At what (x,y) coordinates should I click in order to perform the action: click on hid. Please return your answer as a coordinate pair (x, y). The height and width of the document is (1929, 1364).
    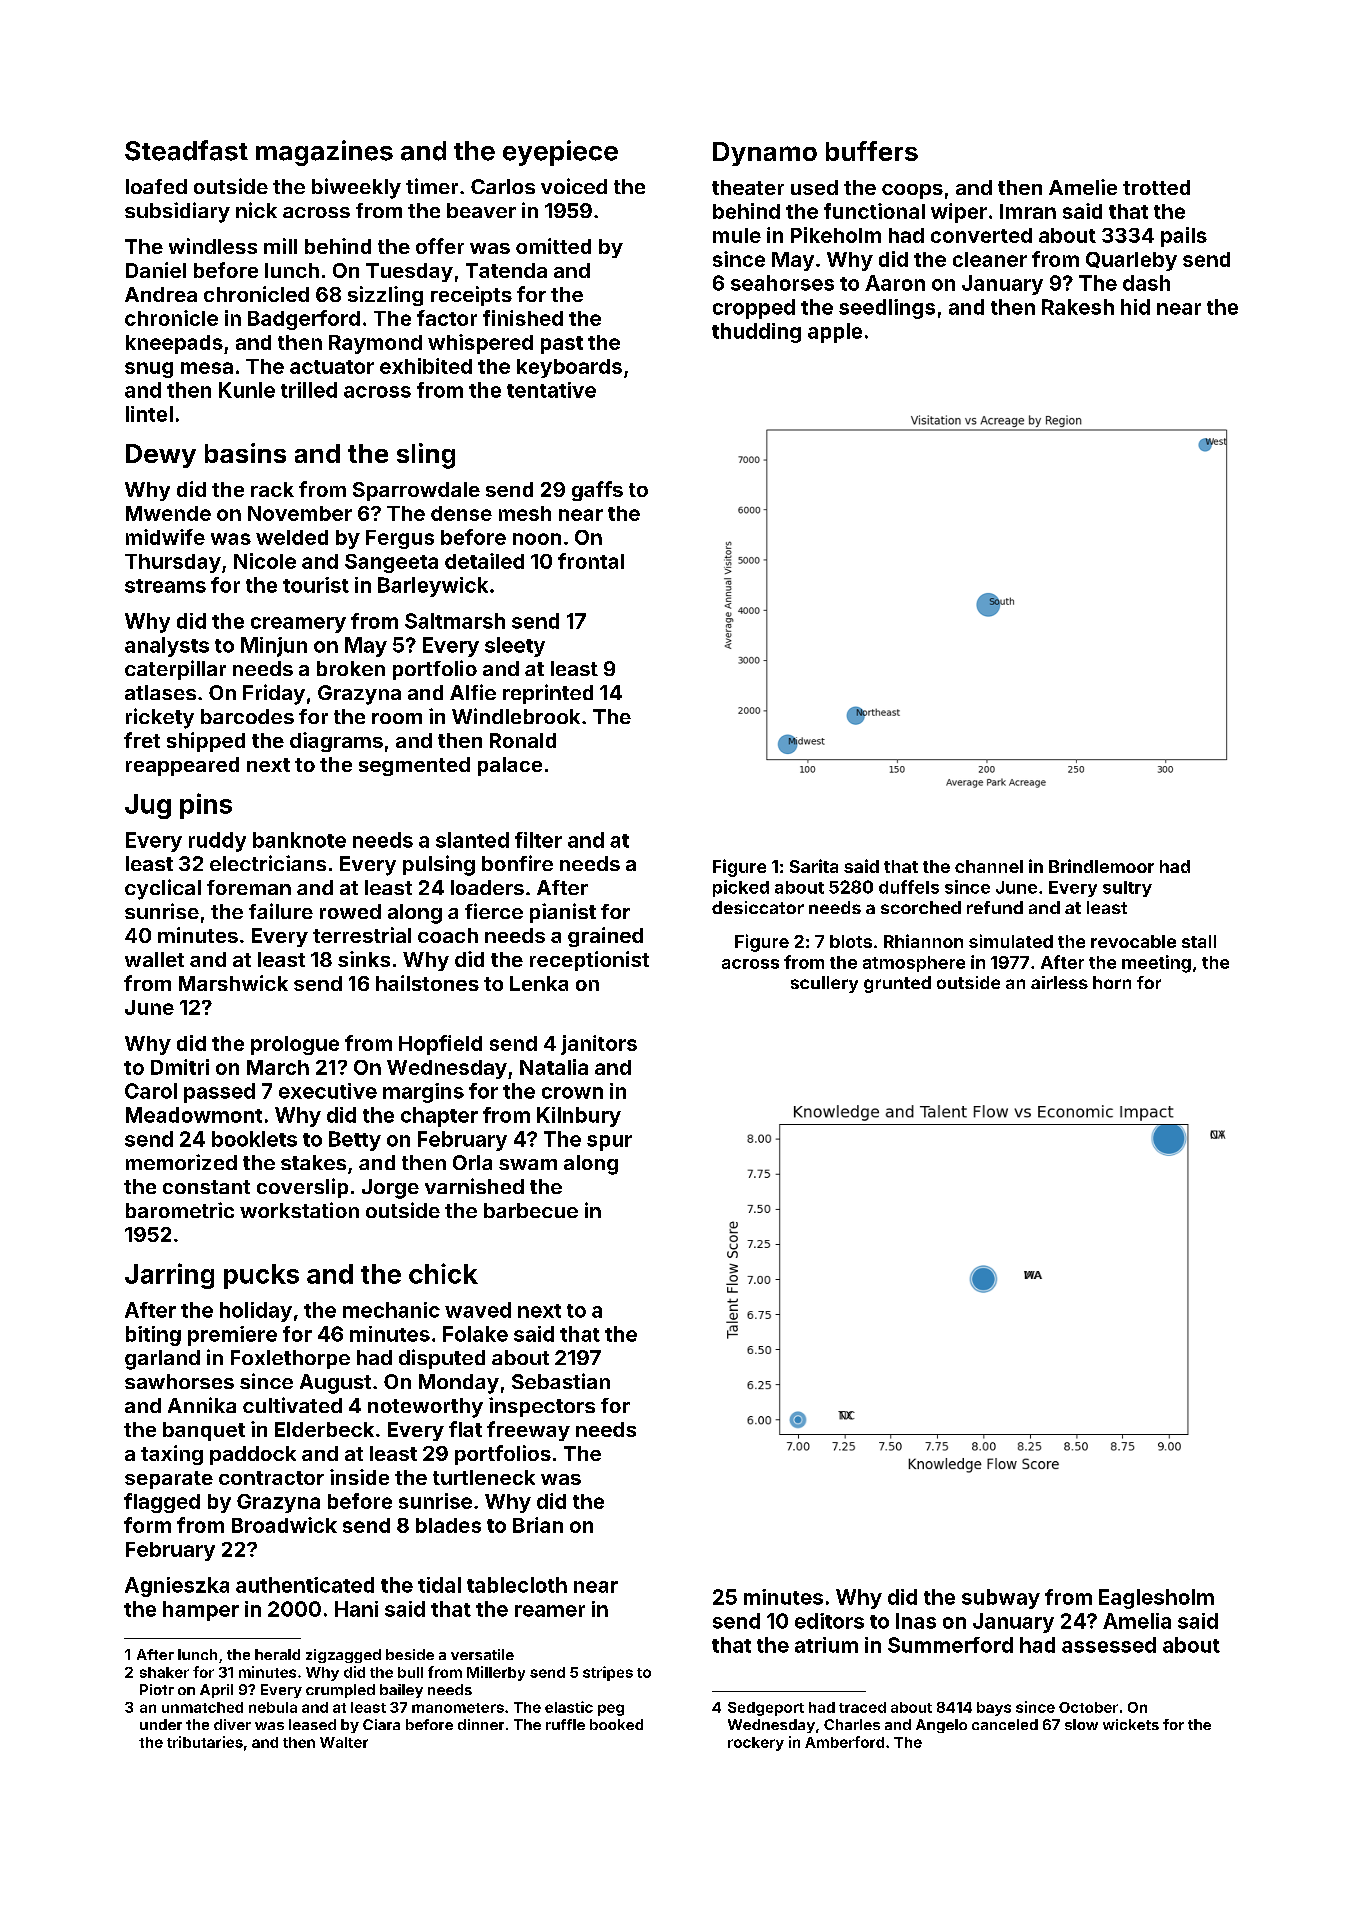
    Looking at the image, I should click on (1135, 307).
